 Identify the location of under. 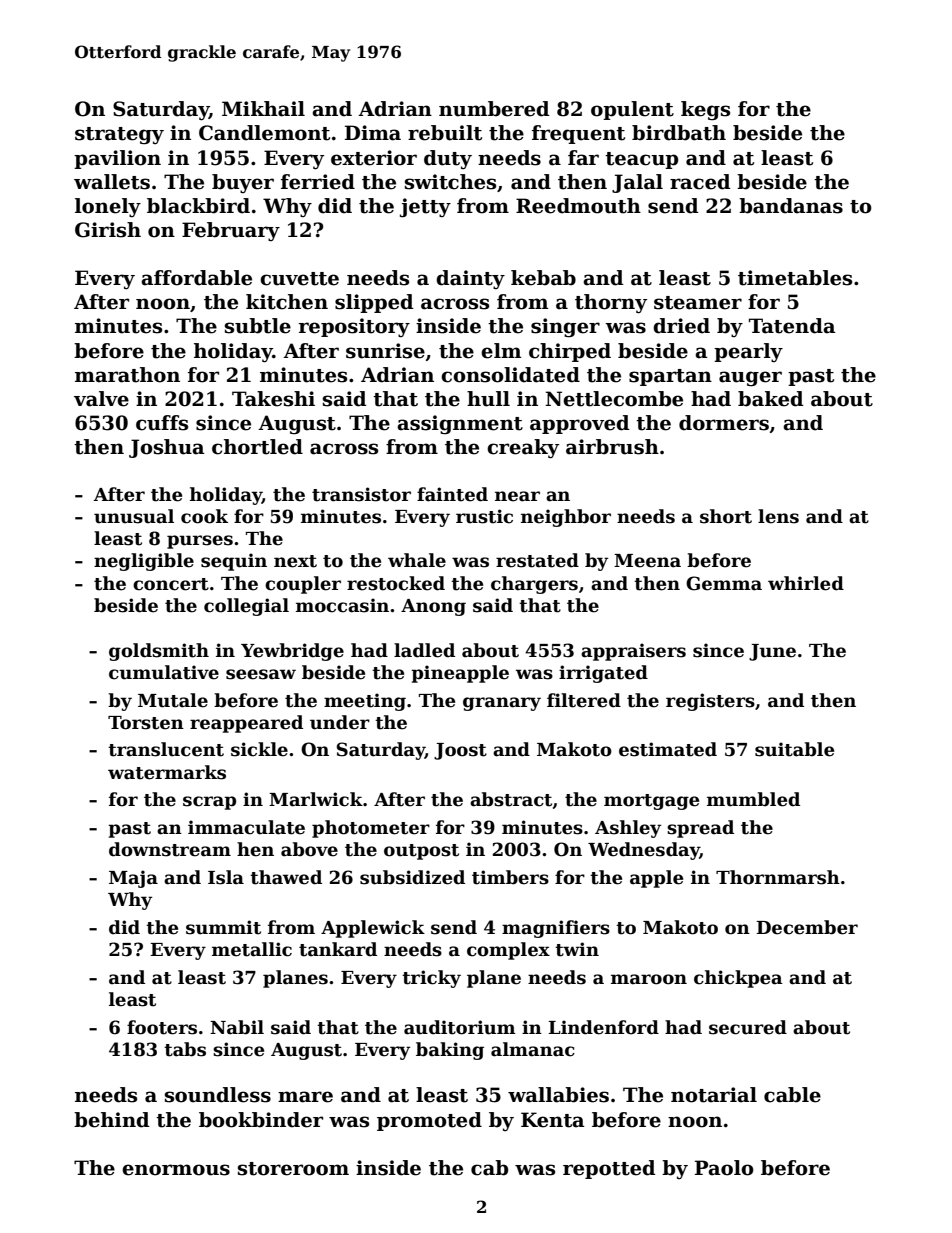
(340, 722).
